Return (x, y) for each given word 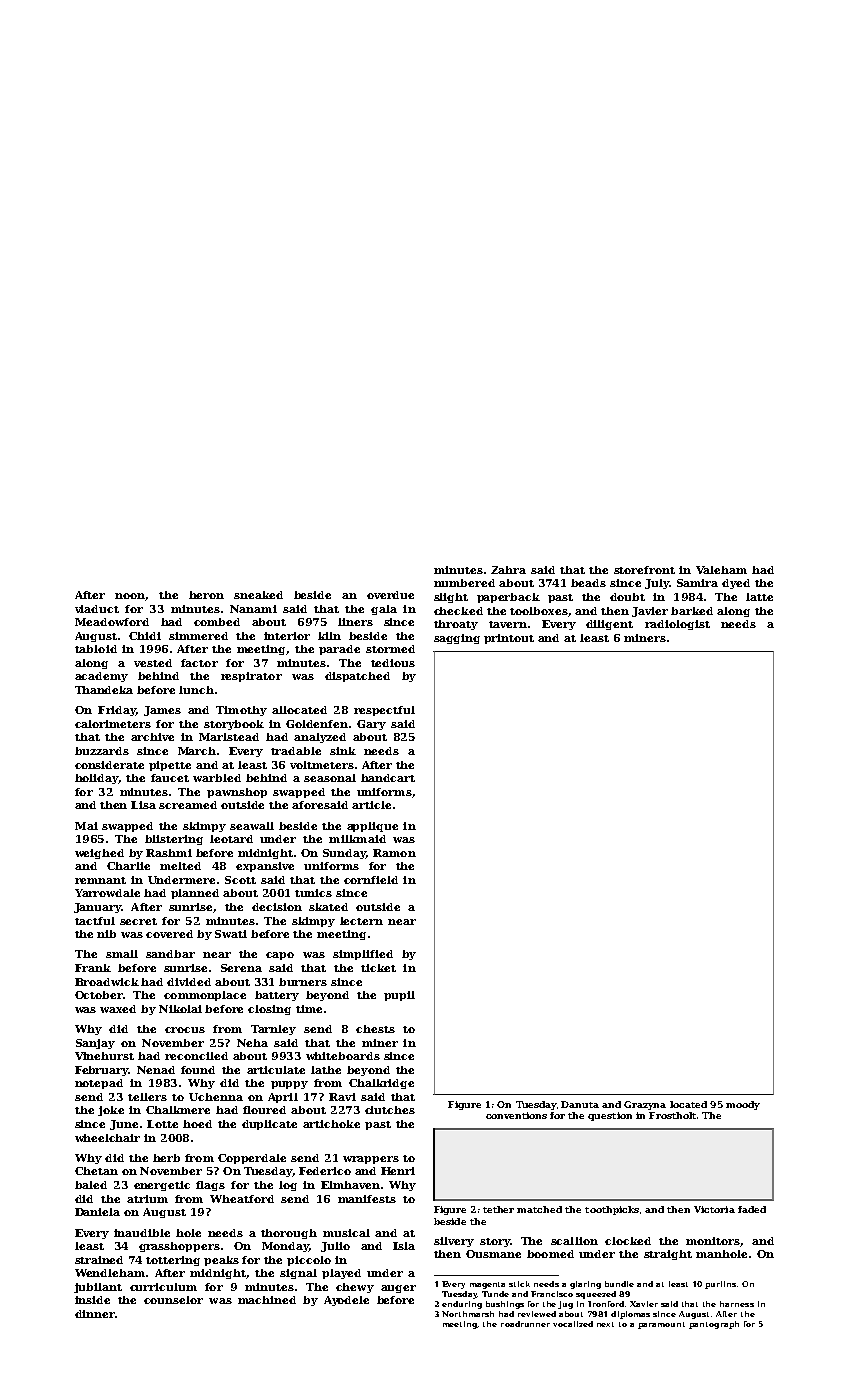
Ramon (394, 853)
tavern (508, 624)
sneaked (258, 595)
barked (692, 611)
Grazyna (645, 1105)
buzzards (102, 751)
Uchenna (216, 1097)
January (97, 908)
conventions (516, 1115)
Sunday (344, 854)
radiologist (677, 625)
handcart (388, 778)
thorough (289, 1234)
